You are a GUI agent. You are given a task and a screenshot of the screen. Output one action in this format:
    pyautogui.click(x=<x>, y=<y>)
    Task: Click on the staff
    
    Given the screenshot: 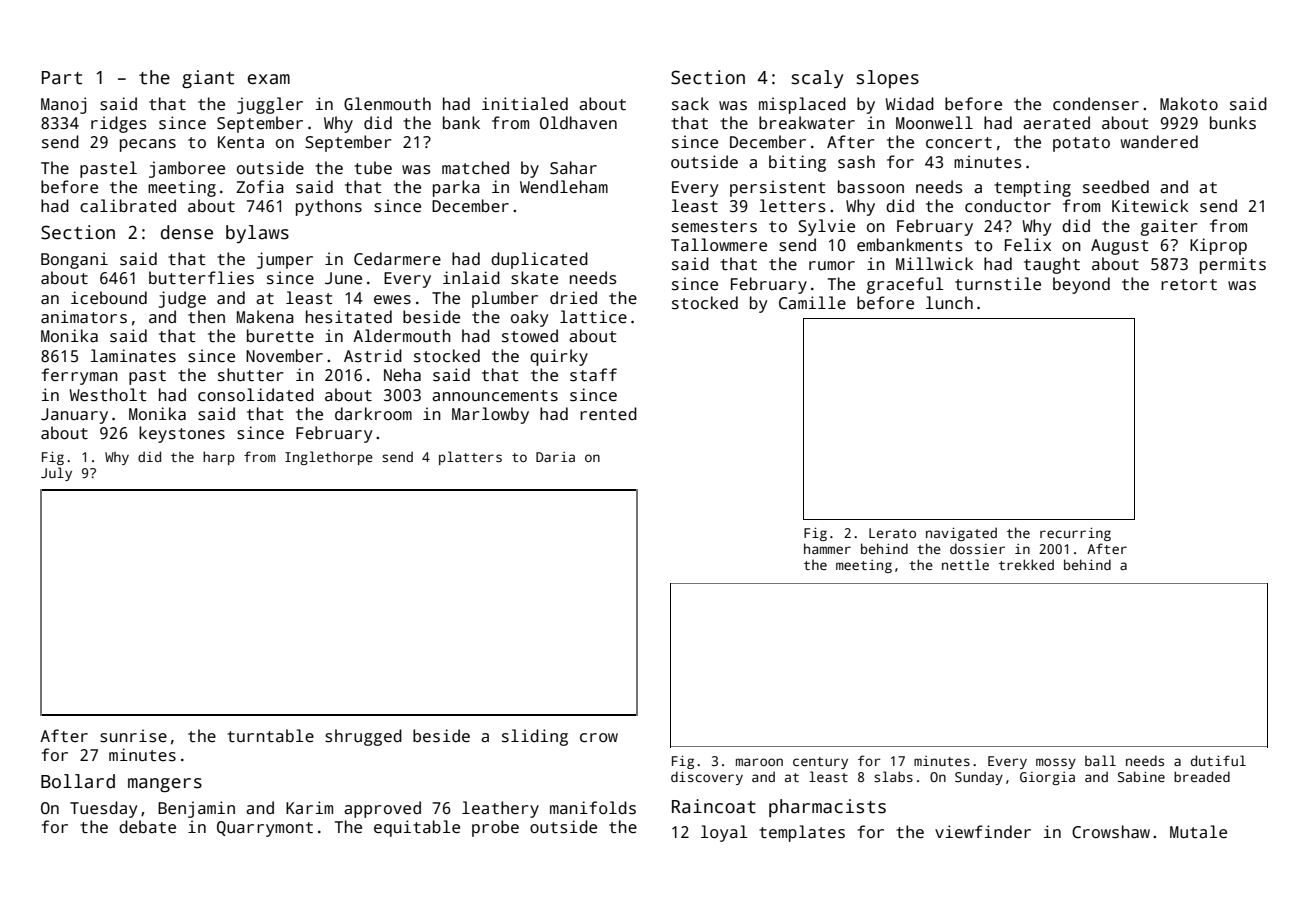 What is the action you would take?
    pyautogui.click(x=593, y=375)
